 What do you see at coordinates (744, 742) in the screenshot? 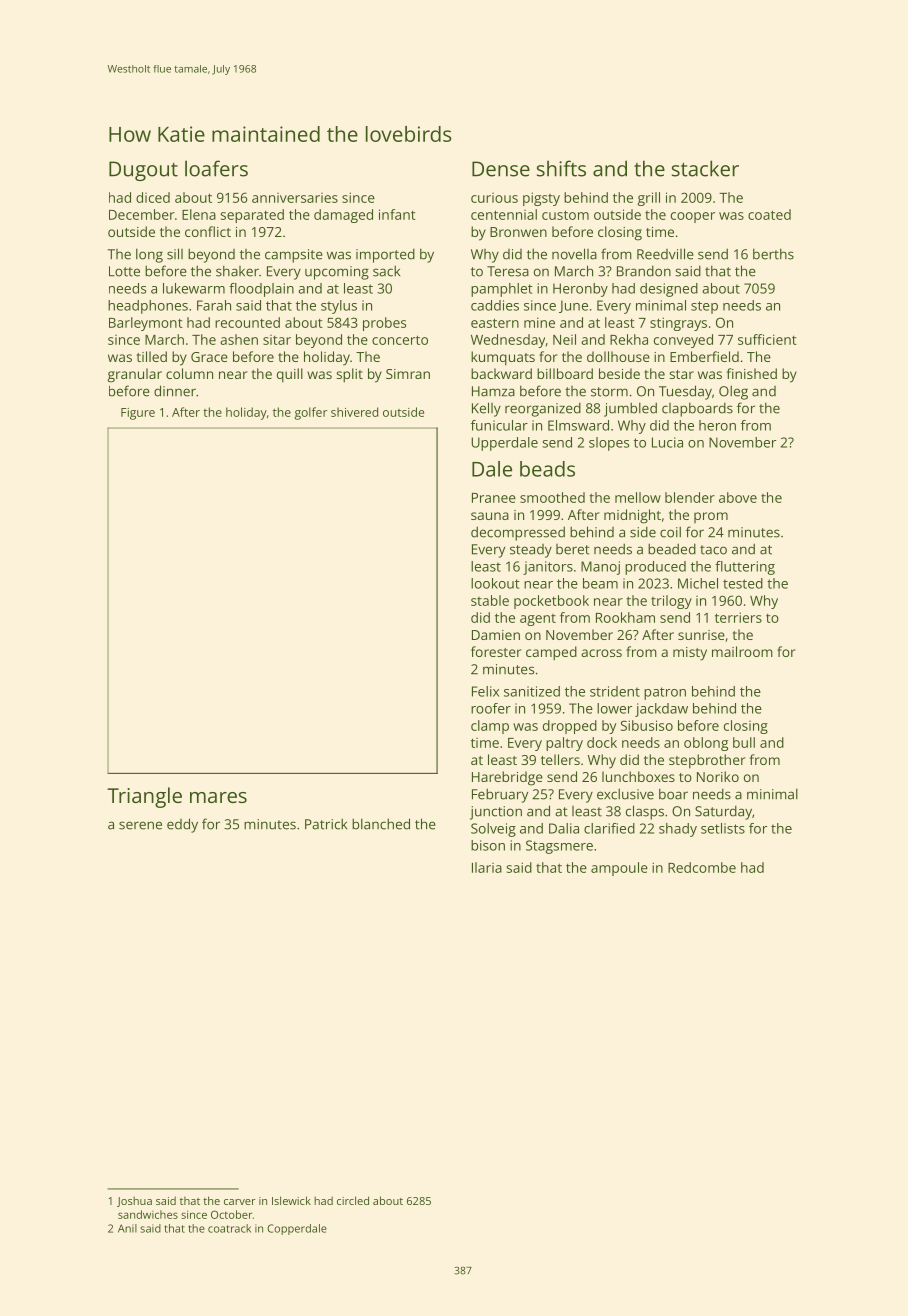
I see `bull` at bounding box center [744, 742].
